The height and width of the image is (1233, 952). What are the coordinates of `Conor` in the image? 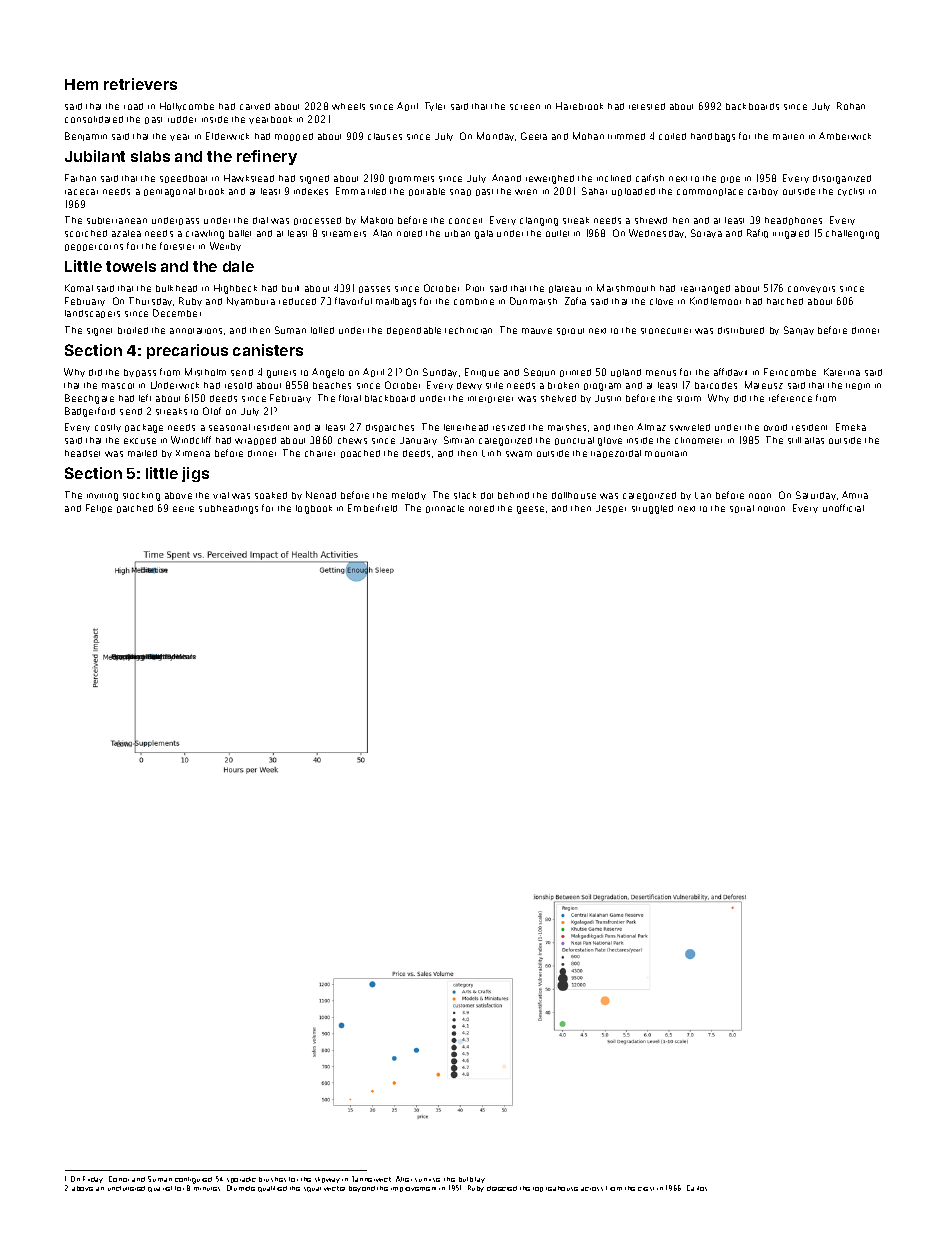 It's located at (119, 1179).
